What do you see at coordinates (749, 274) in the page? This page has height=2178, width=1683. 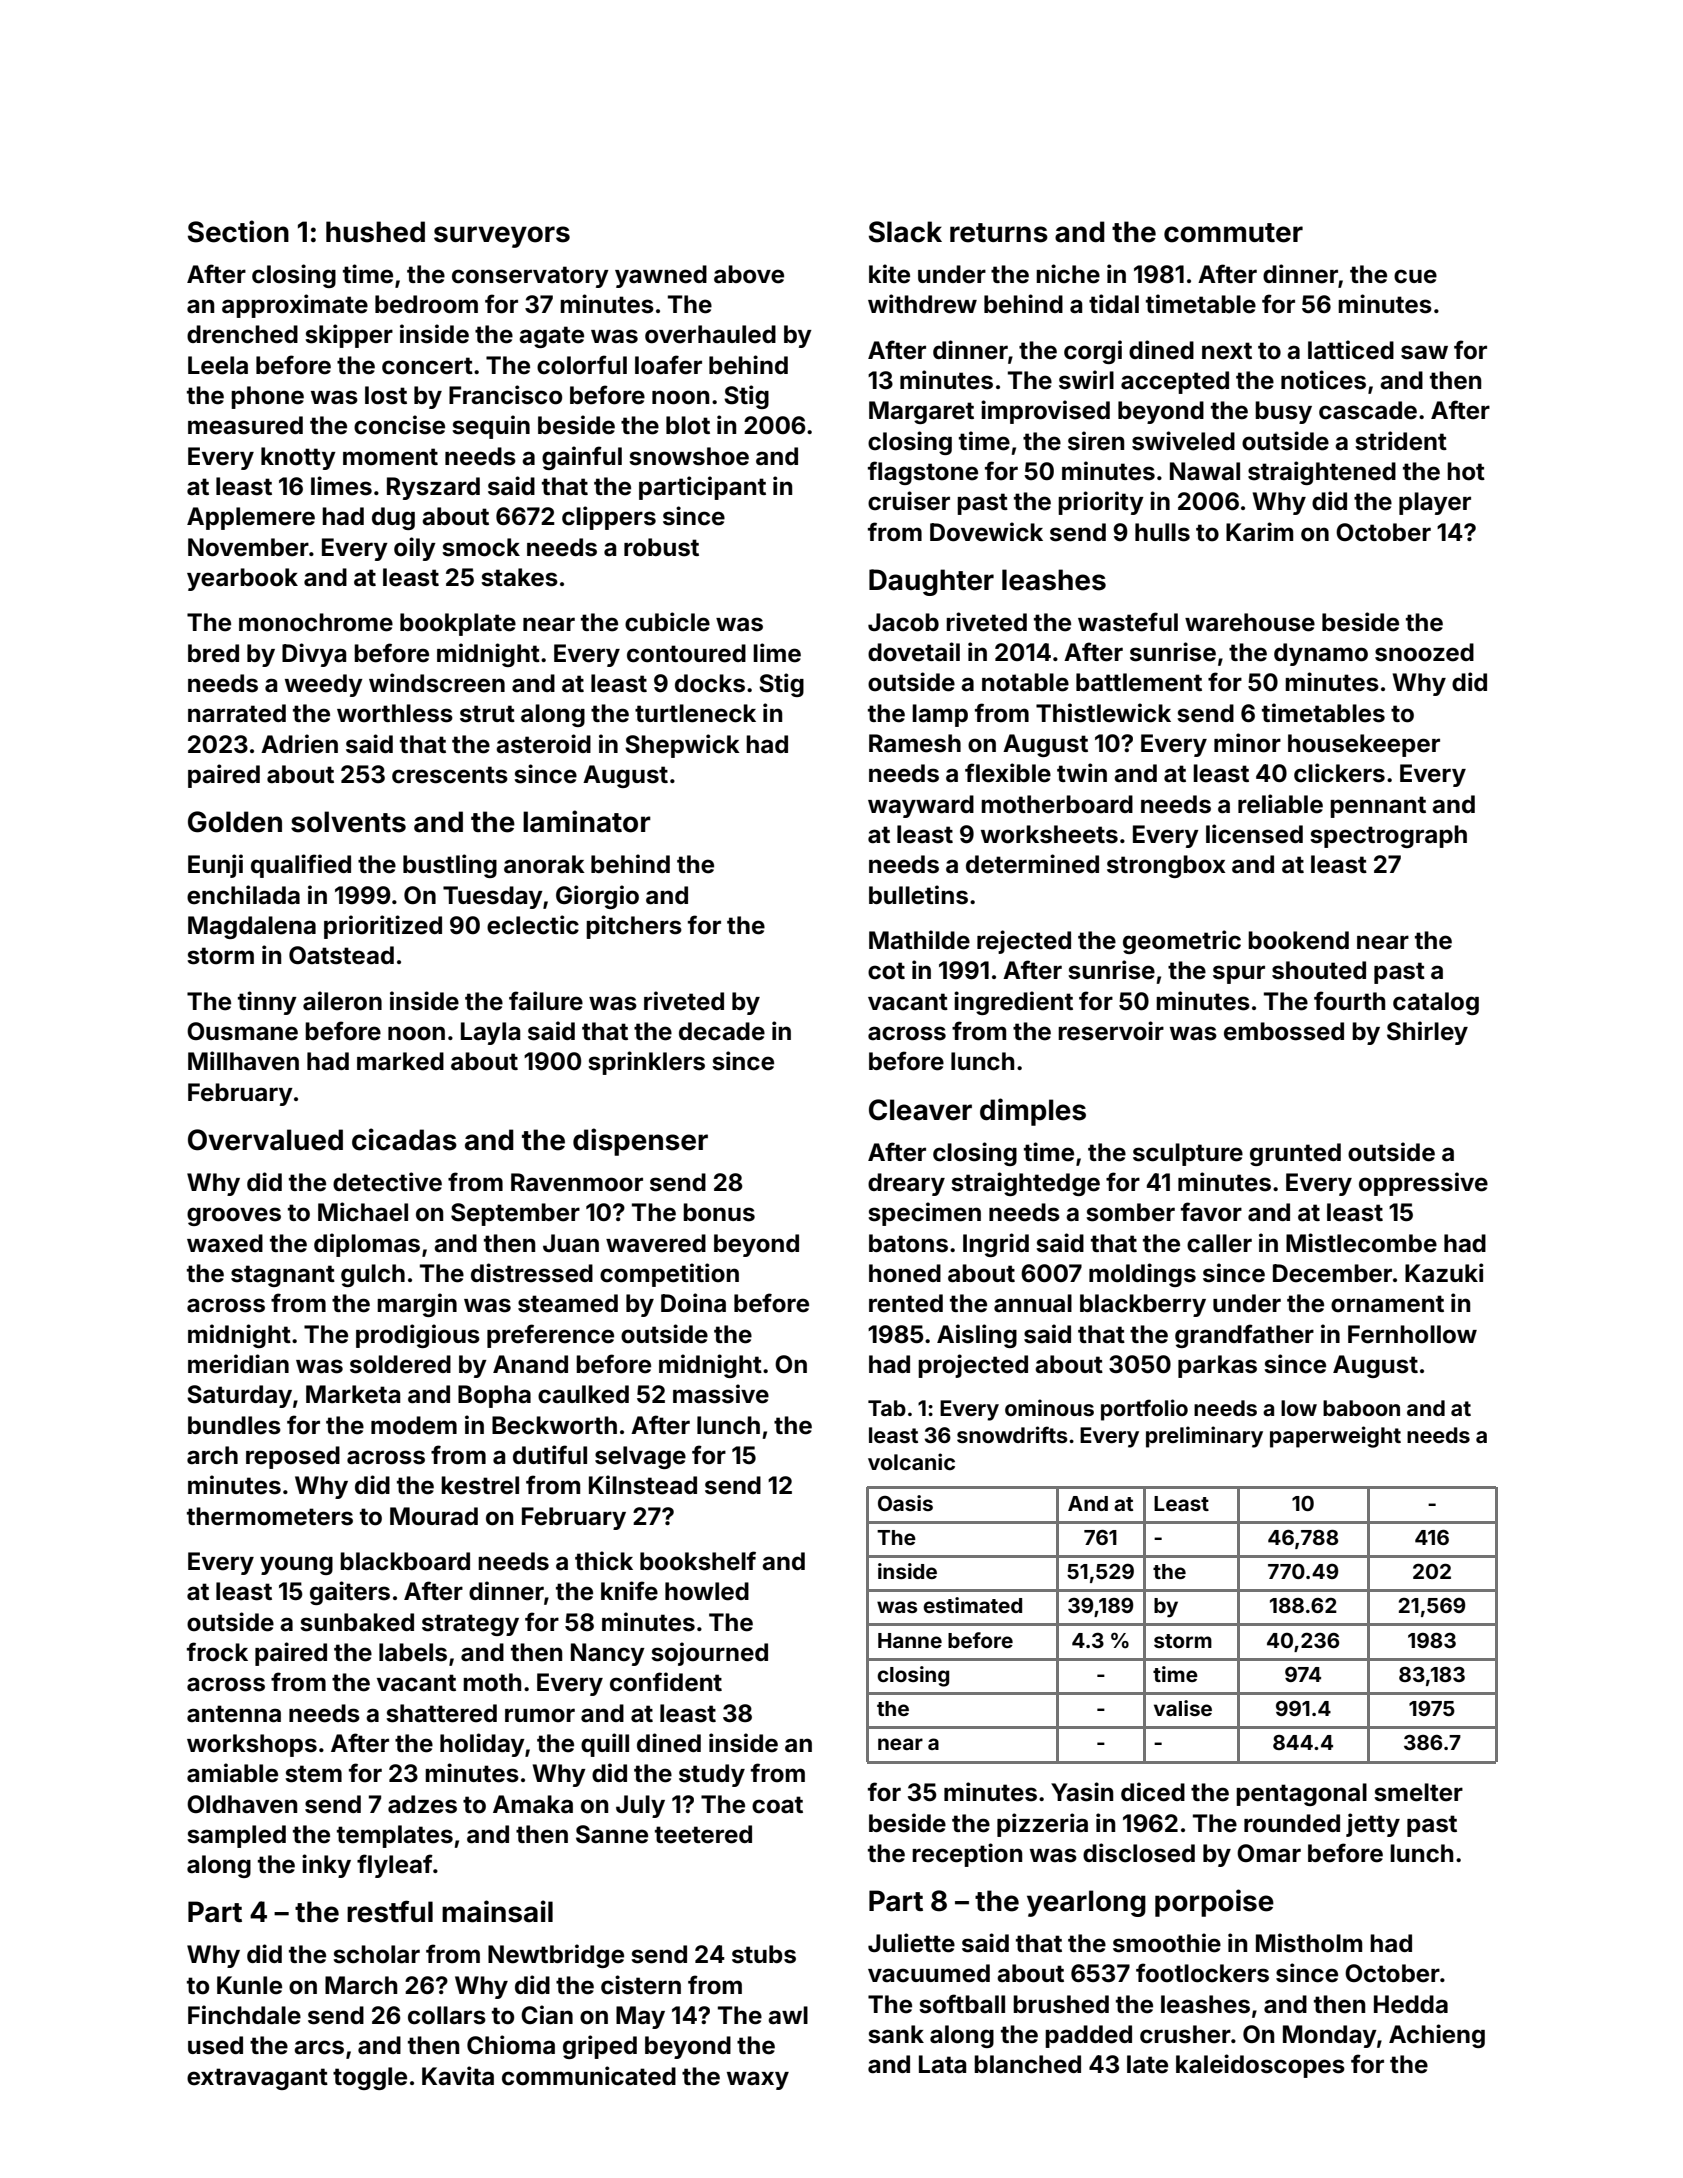 I see `above` at bounding box center [749, 274].
